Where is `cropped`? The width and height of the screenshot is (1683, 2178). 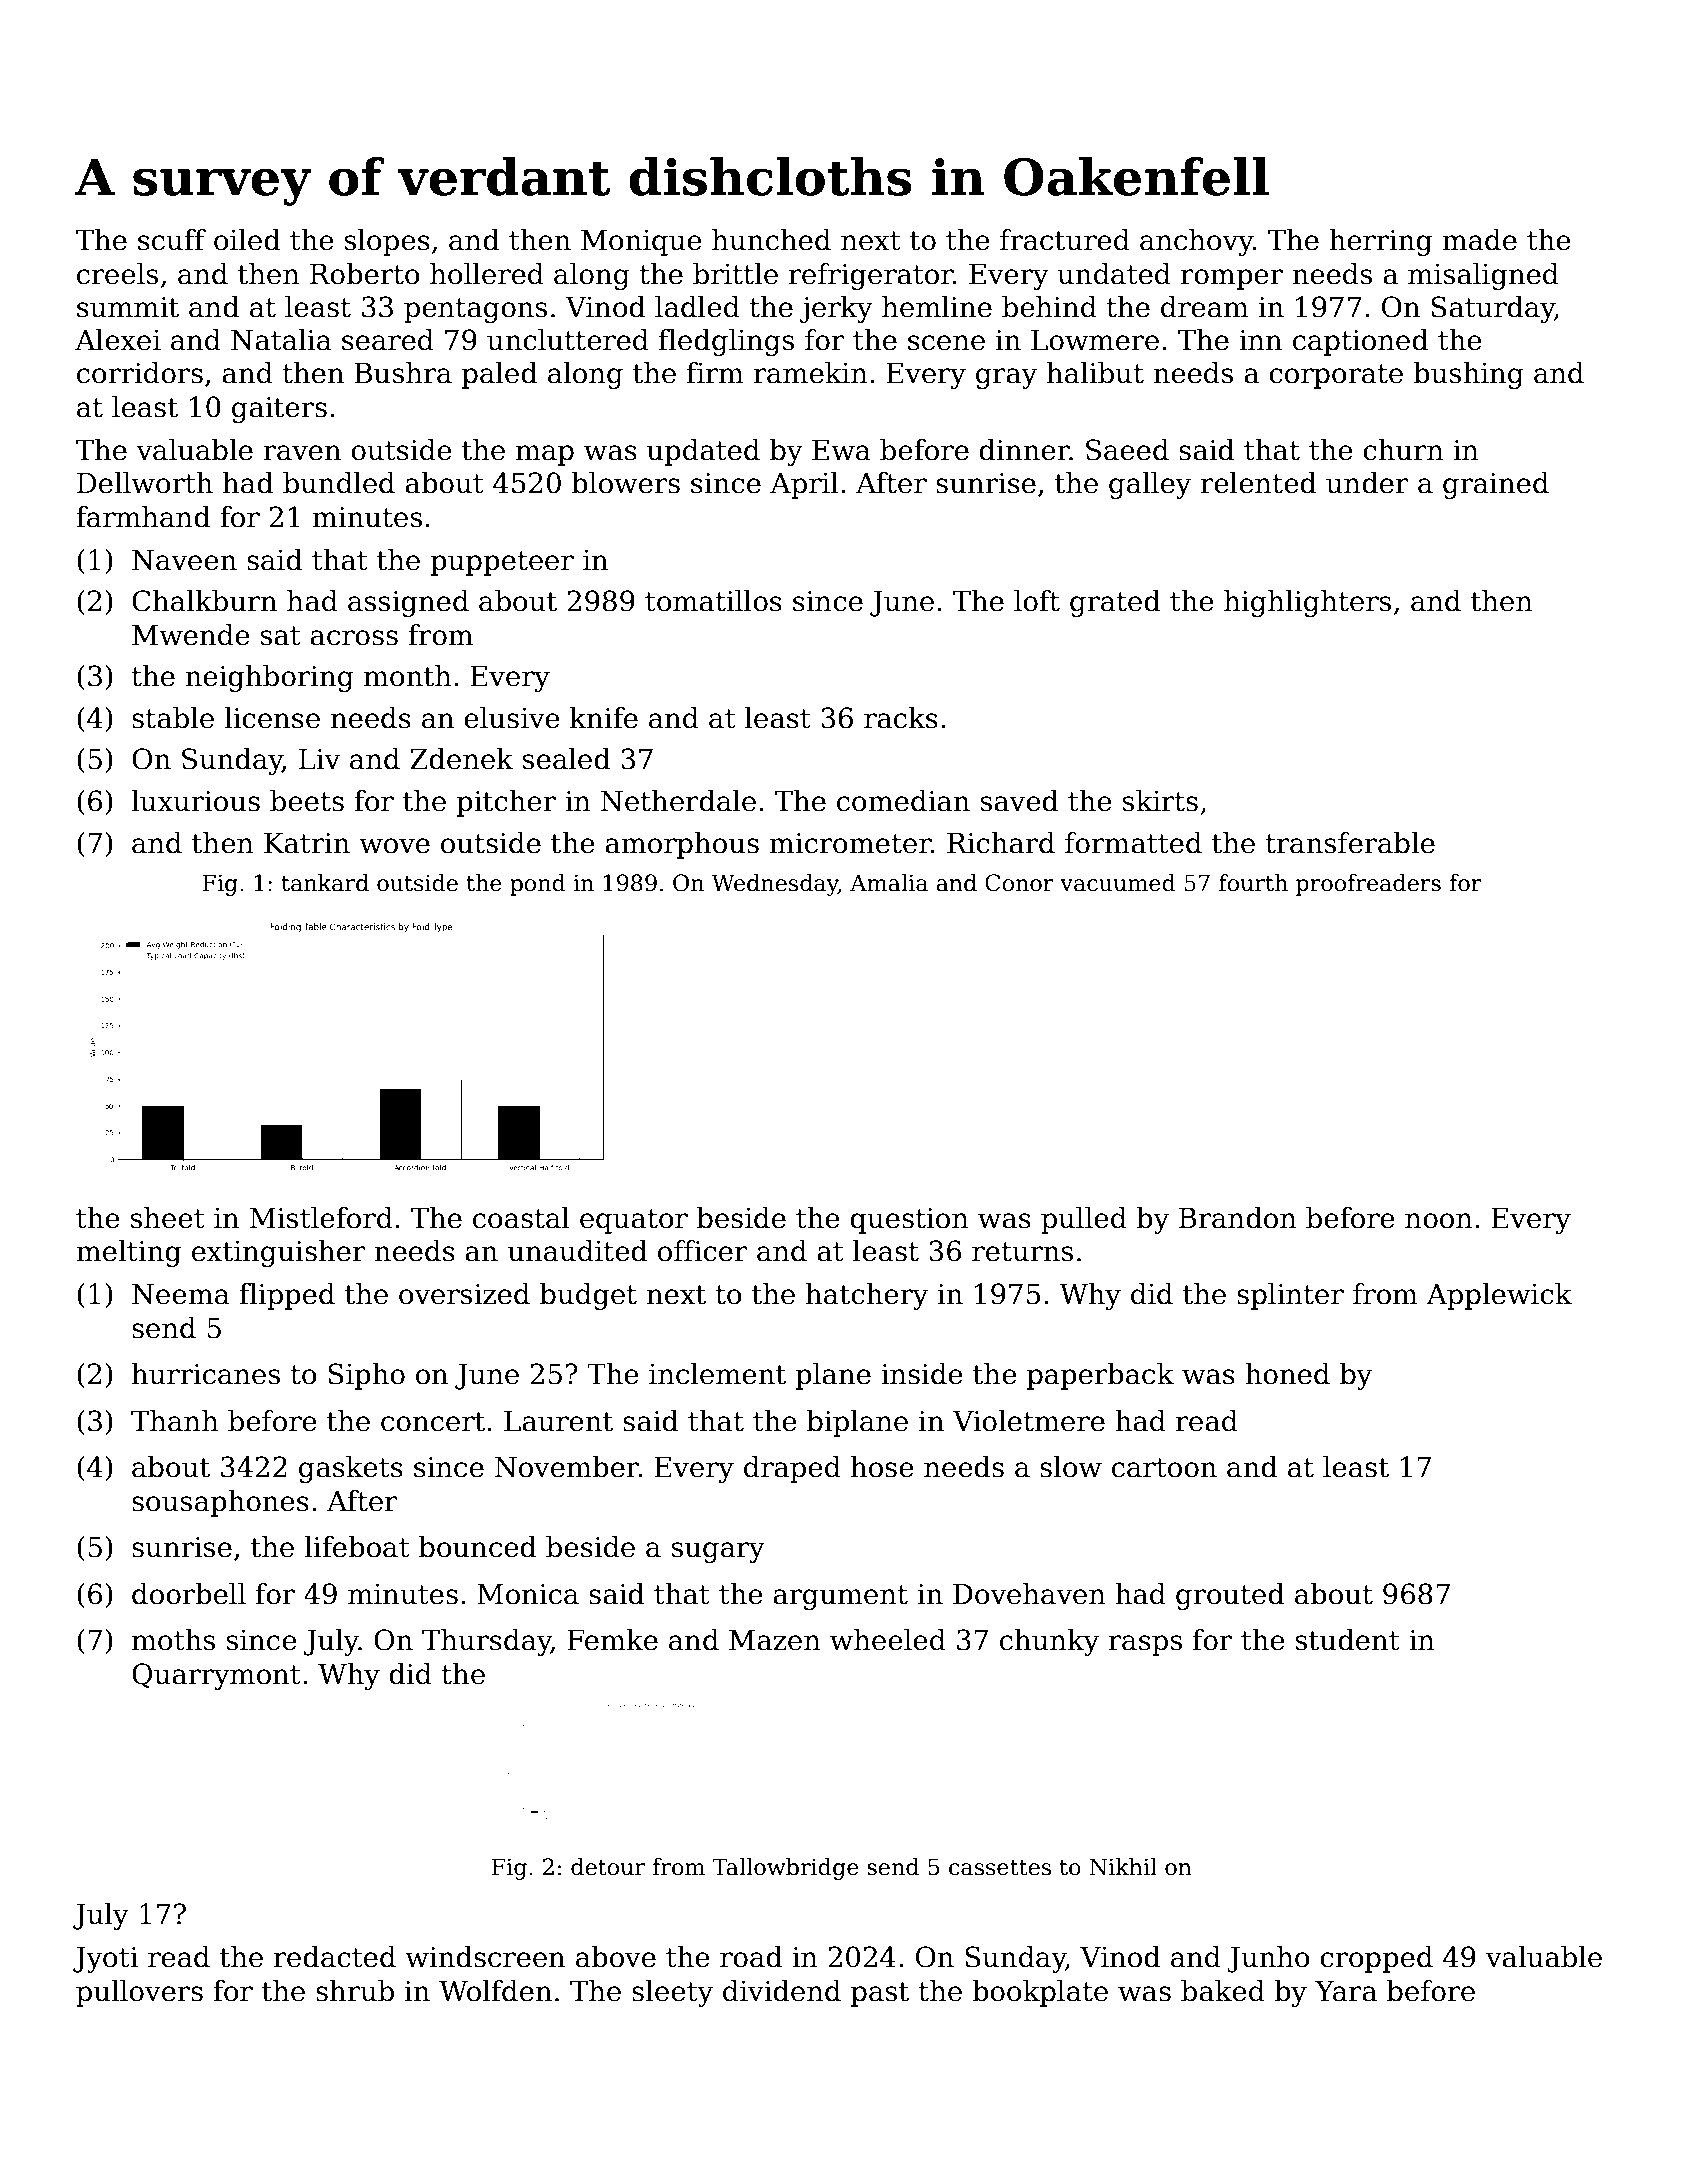
cropped is located at coordinates (1376, 1959).
